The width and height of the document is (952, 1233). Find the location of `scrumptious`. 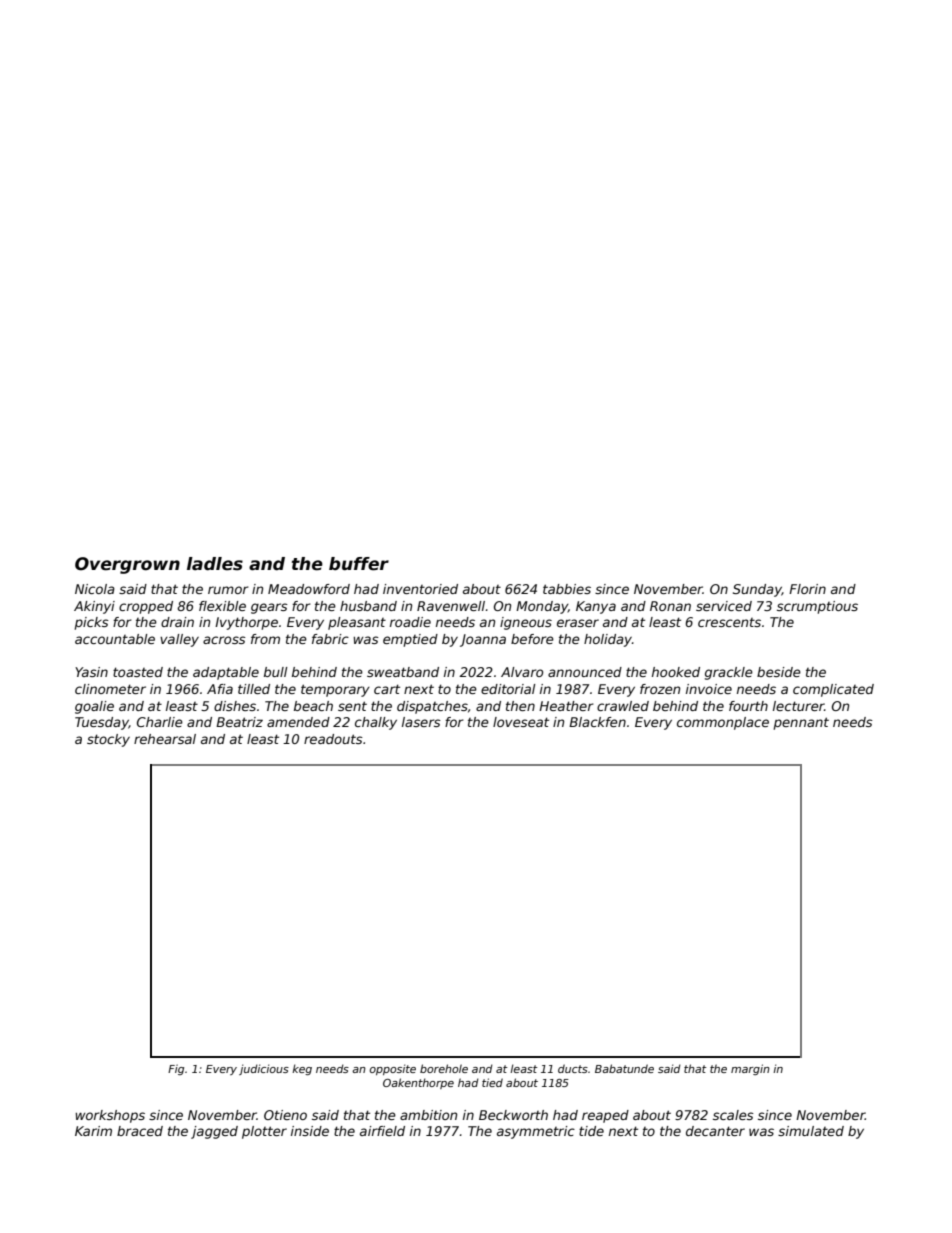

scrumptious is located at coordinates (817, 607).
